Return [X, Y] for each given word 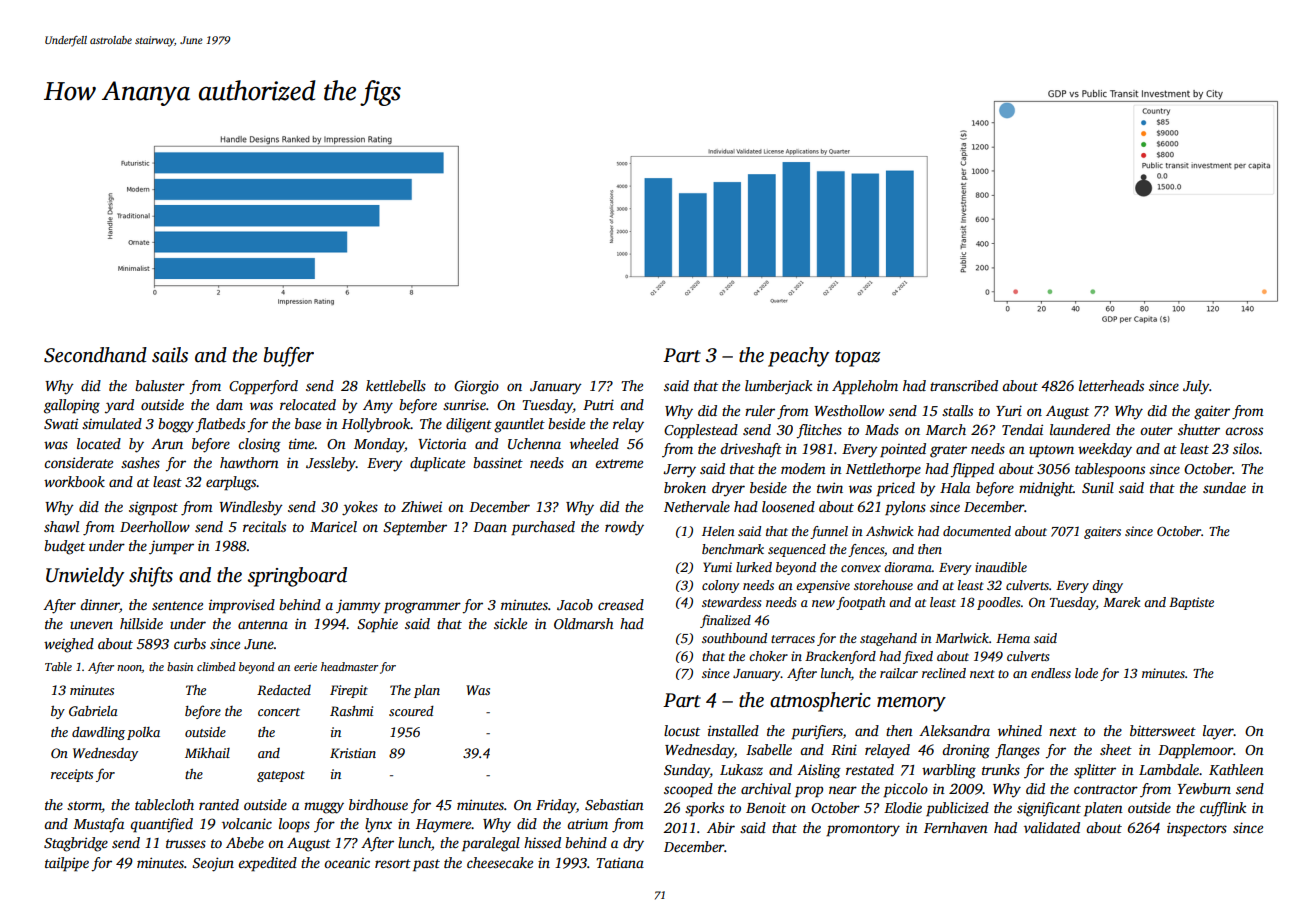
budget [64, 547]
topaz [857, 358]
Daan [490, 527]
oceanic [347, 863]
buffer [289, 357]
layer [1218, 732]
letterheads [1111, 385]
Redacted [284, 690]
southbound [734, 638]
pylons [905, 508]
